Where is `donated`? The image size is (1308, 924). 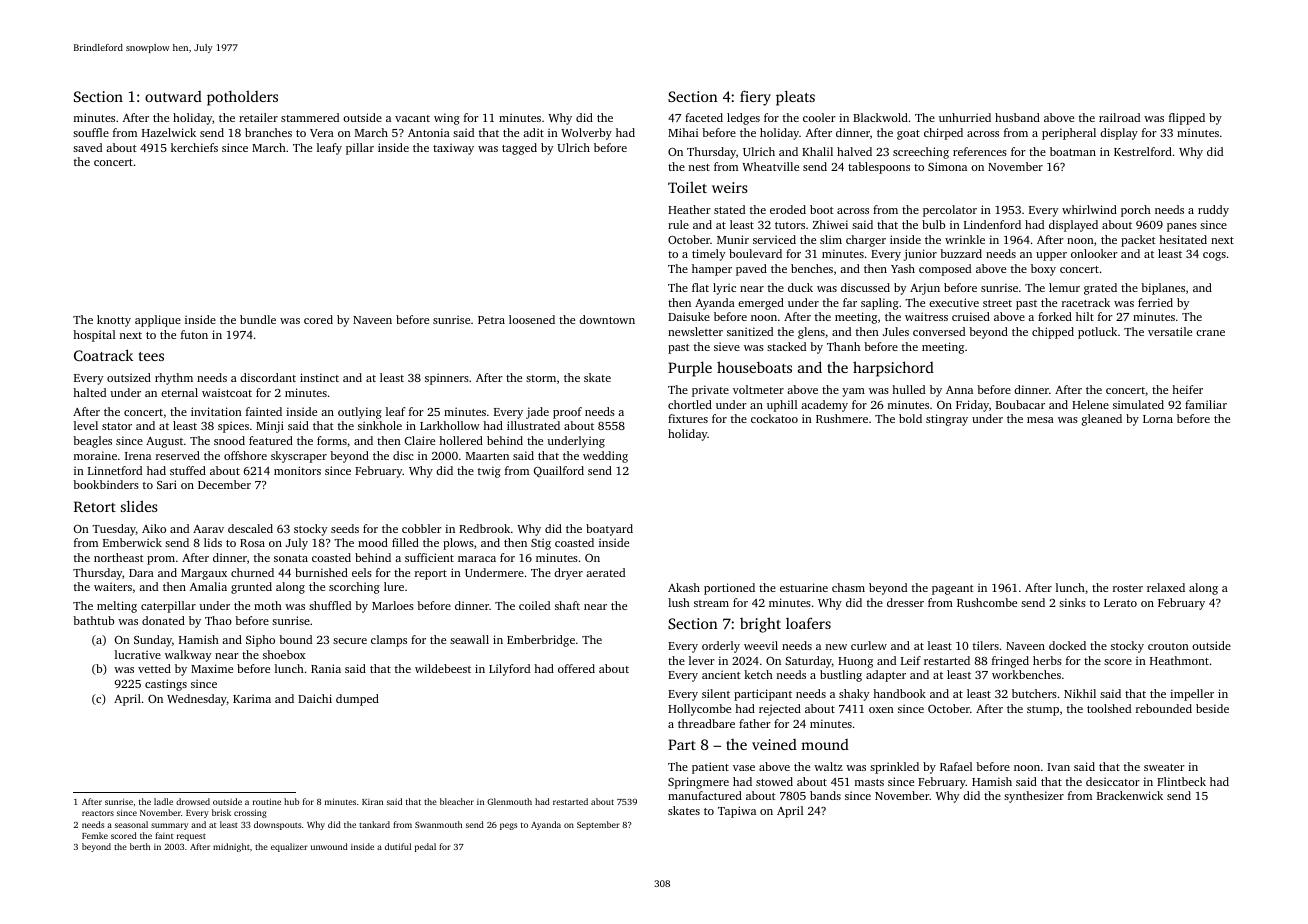 donated is located at coordinates (163, 620).
